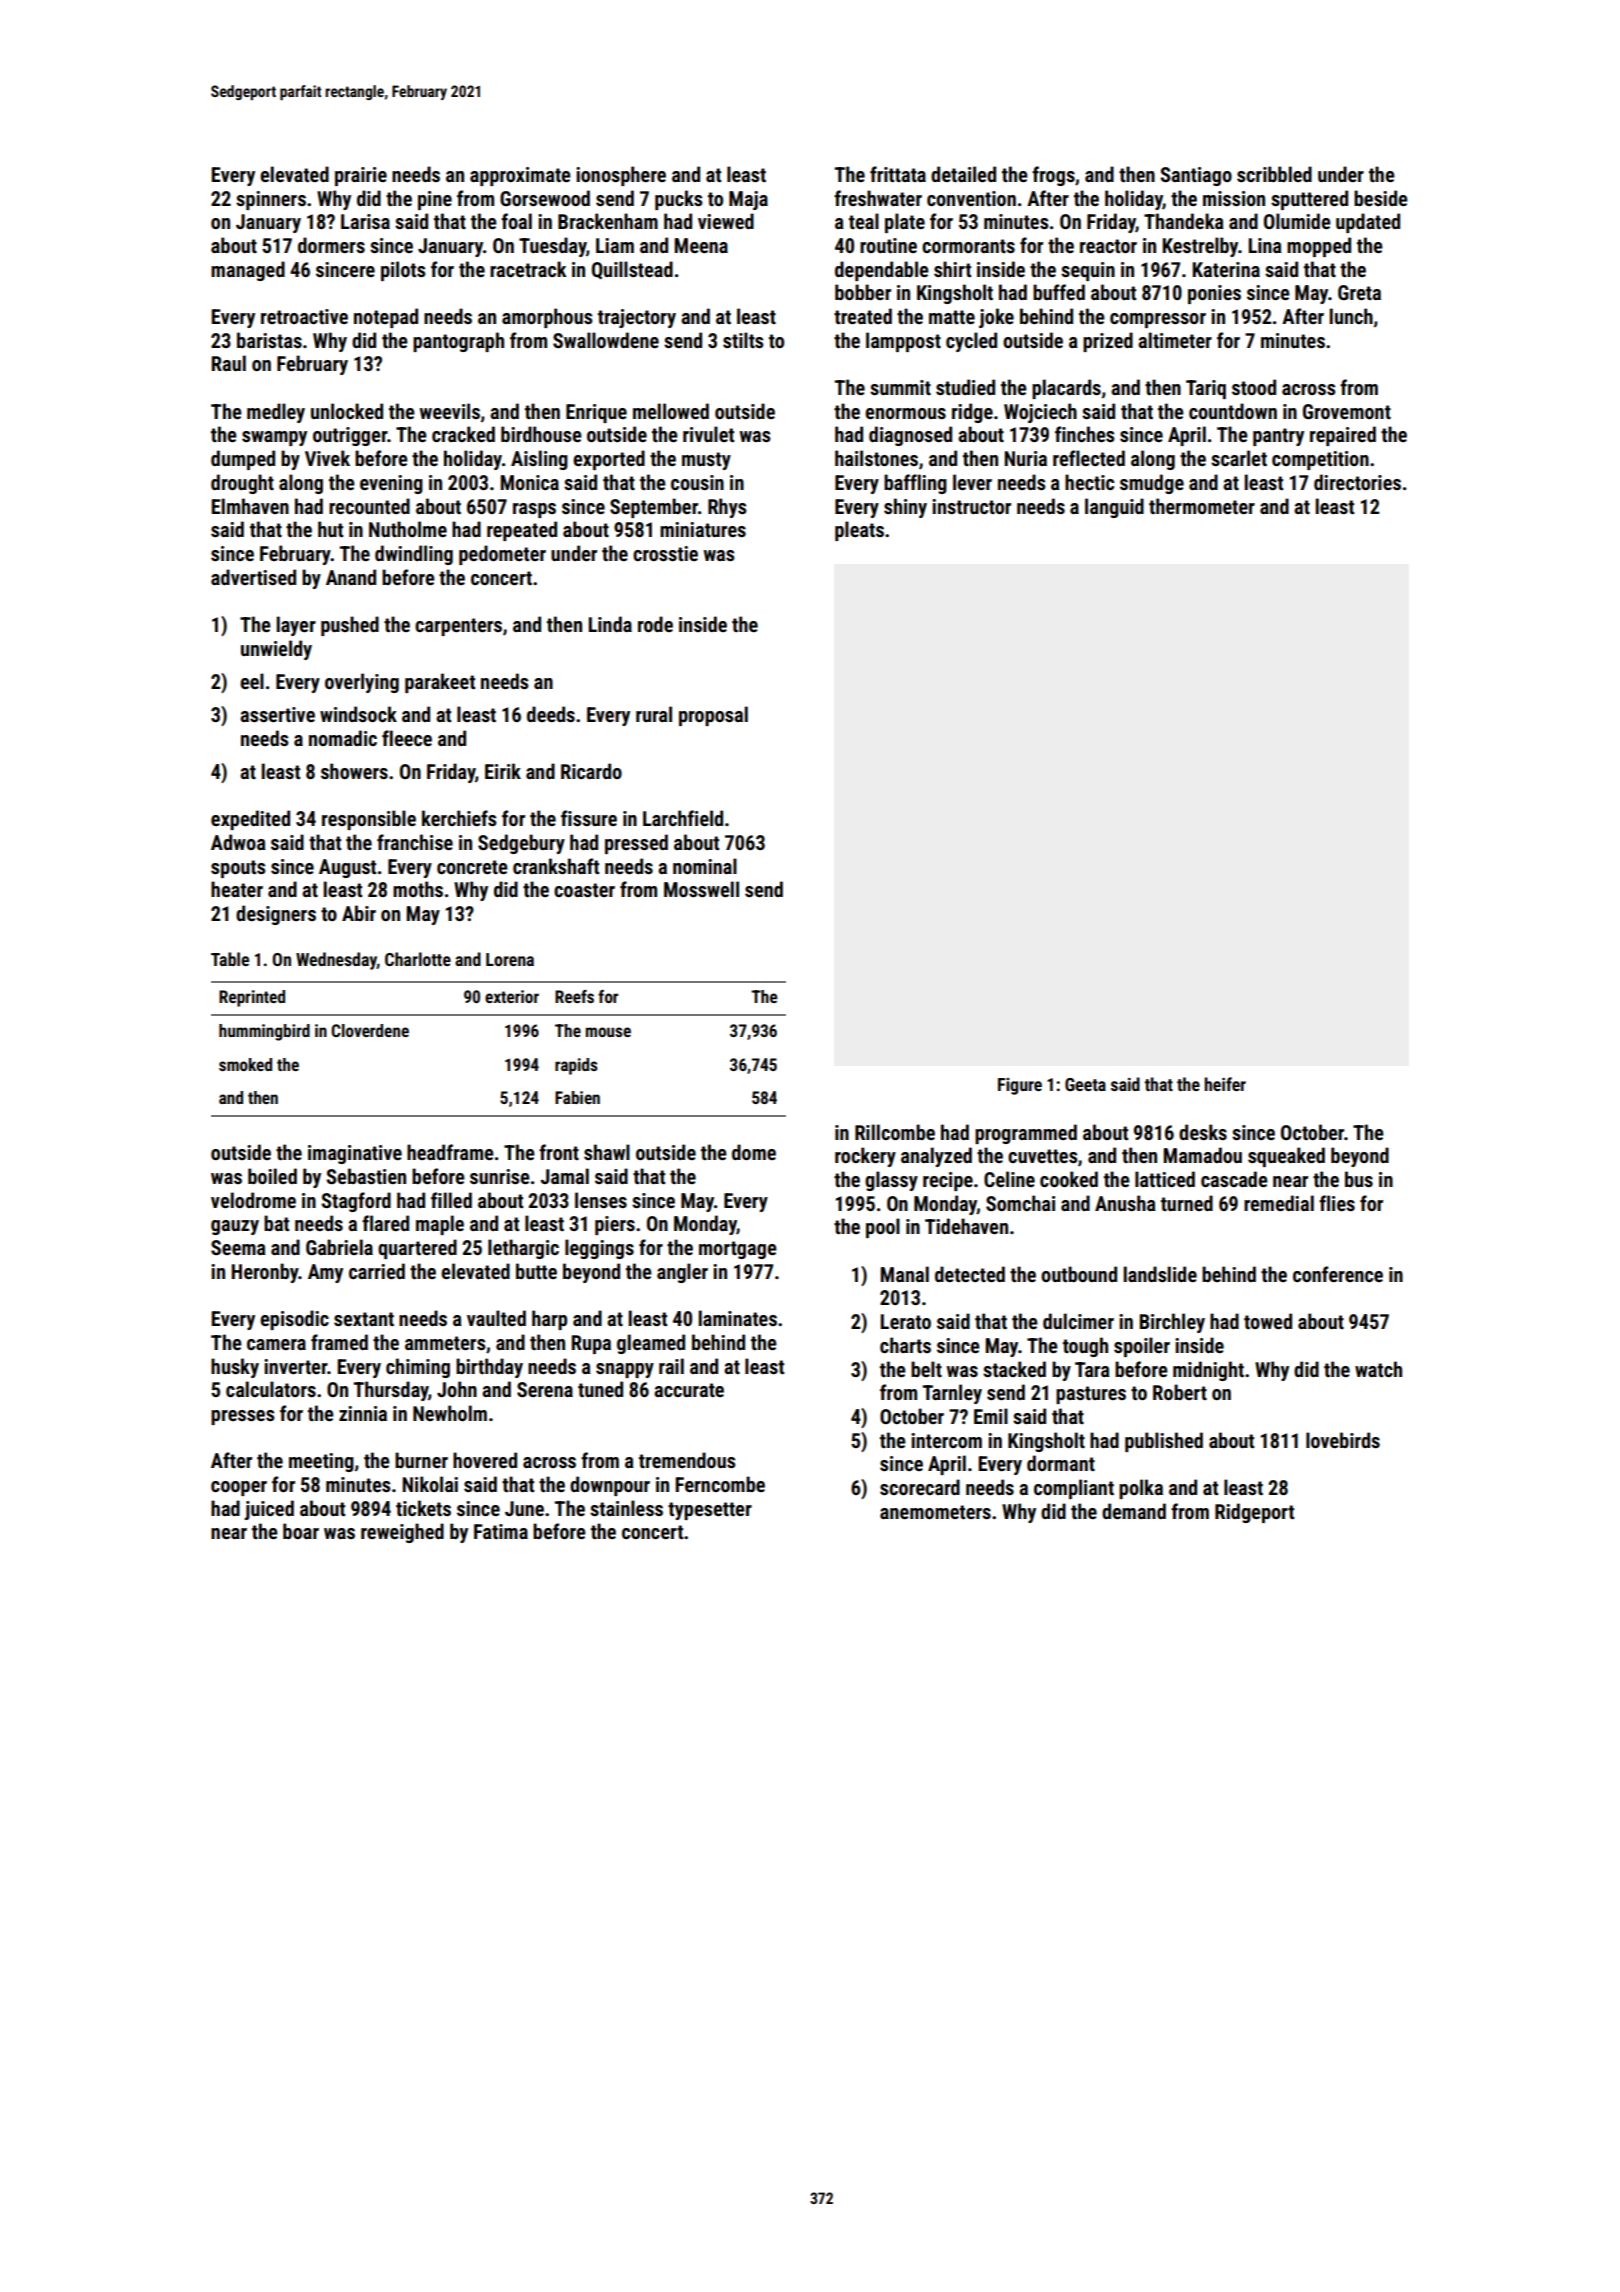 This screenshot has width=1620, height=2292. I want to click on proposal, so click(713, 716).
